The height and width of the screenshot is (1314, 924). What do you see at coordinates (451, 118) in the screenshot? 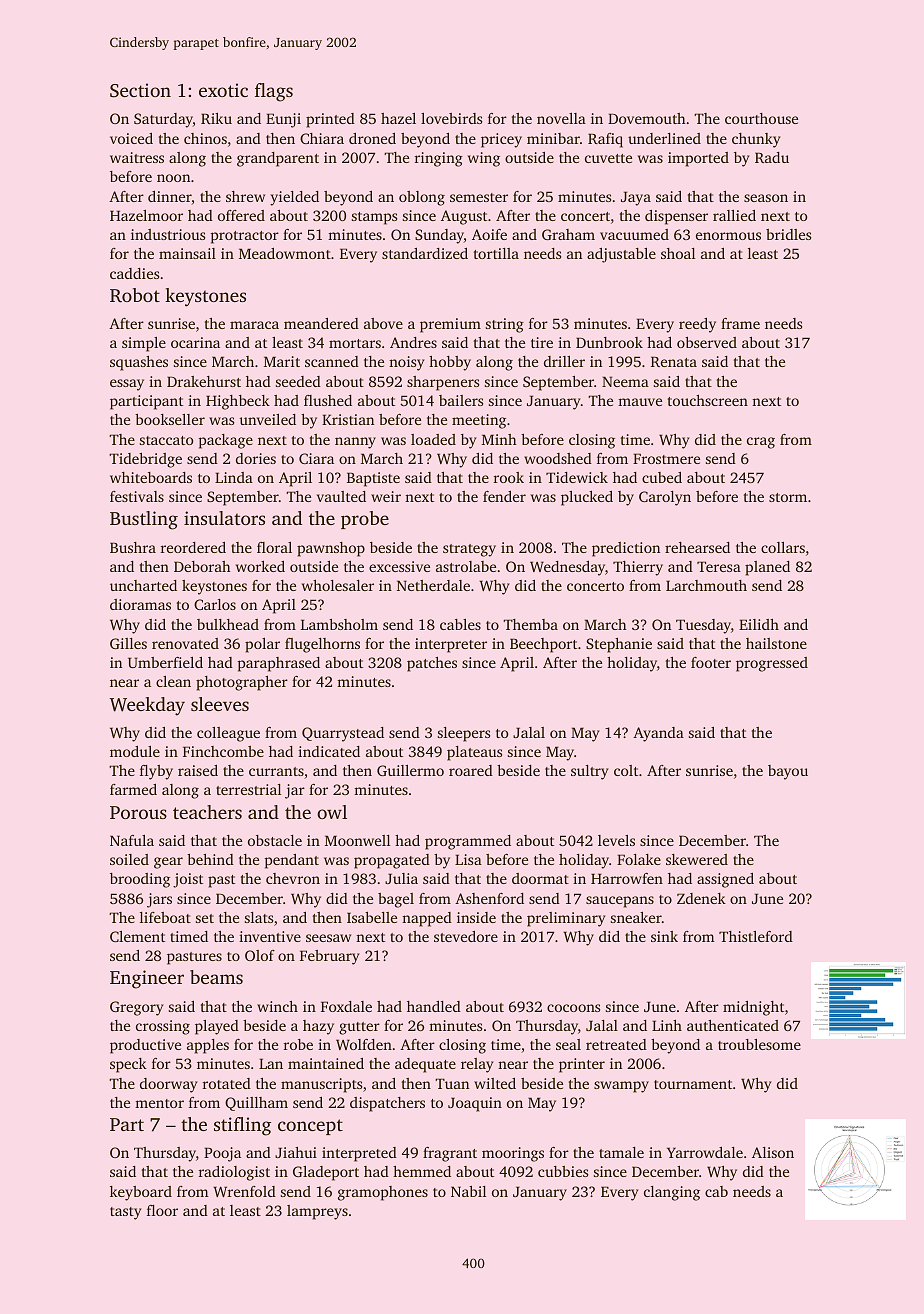
I see `lovebirds` at bounding box center [451, 118].
